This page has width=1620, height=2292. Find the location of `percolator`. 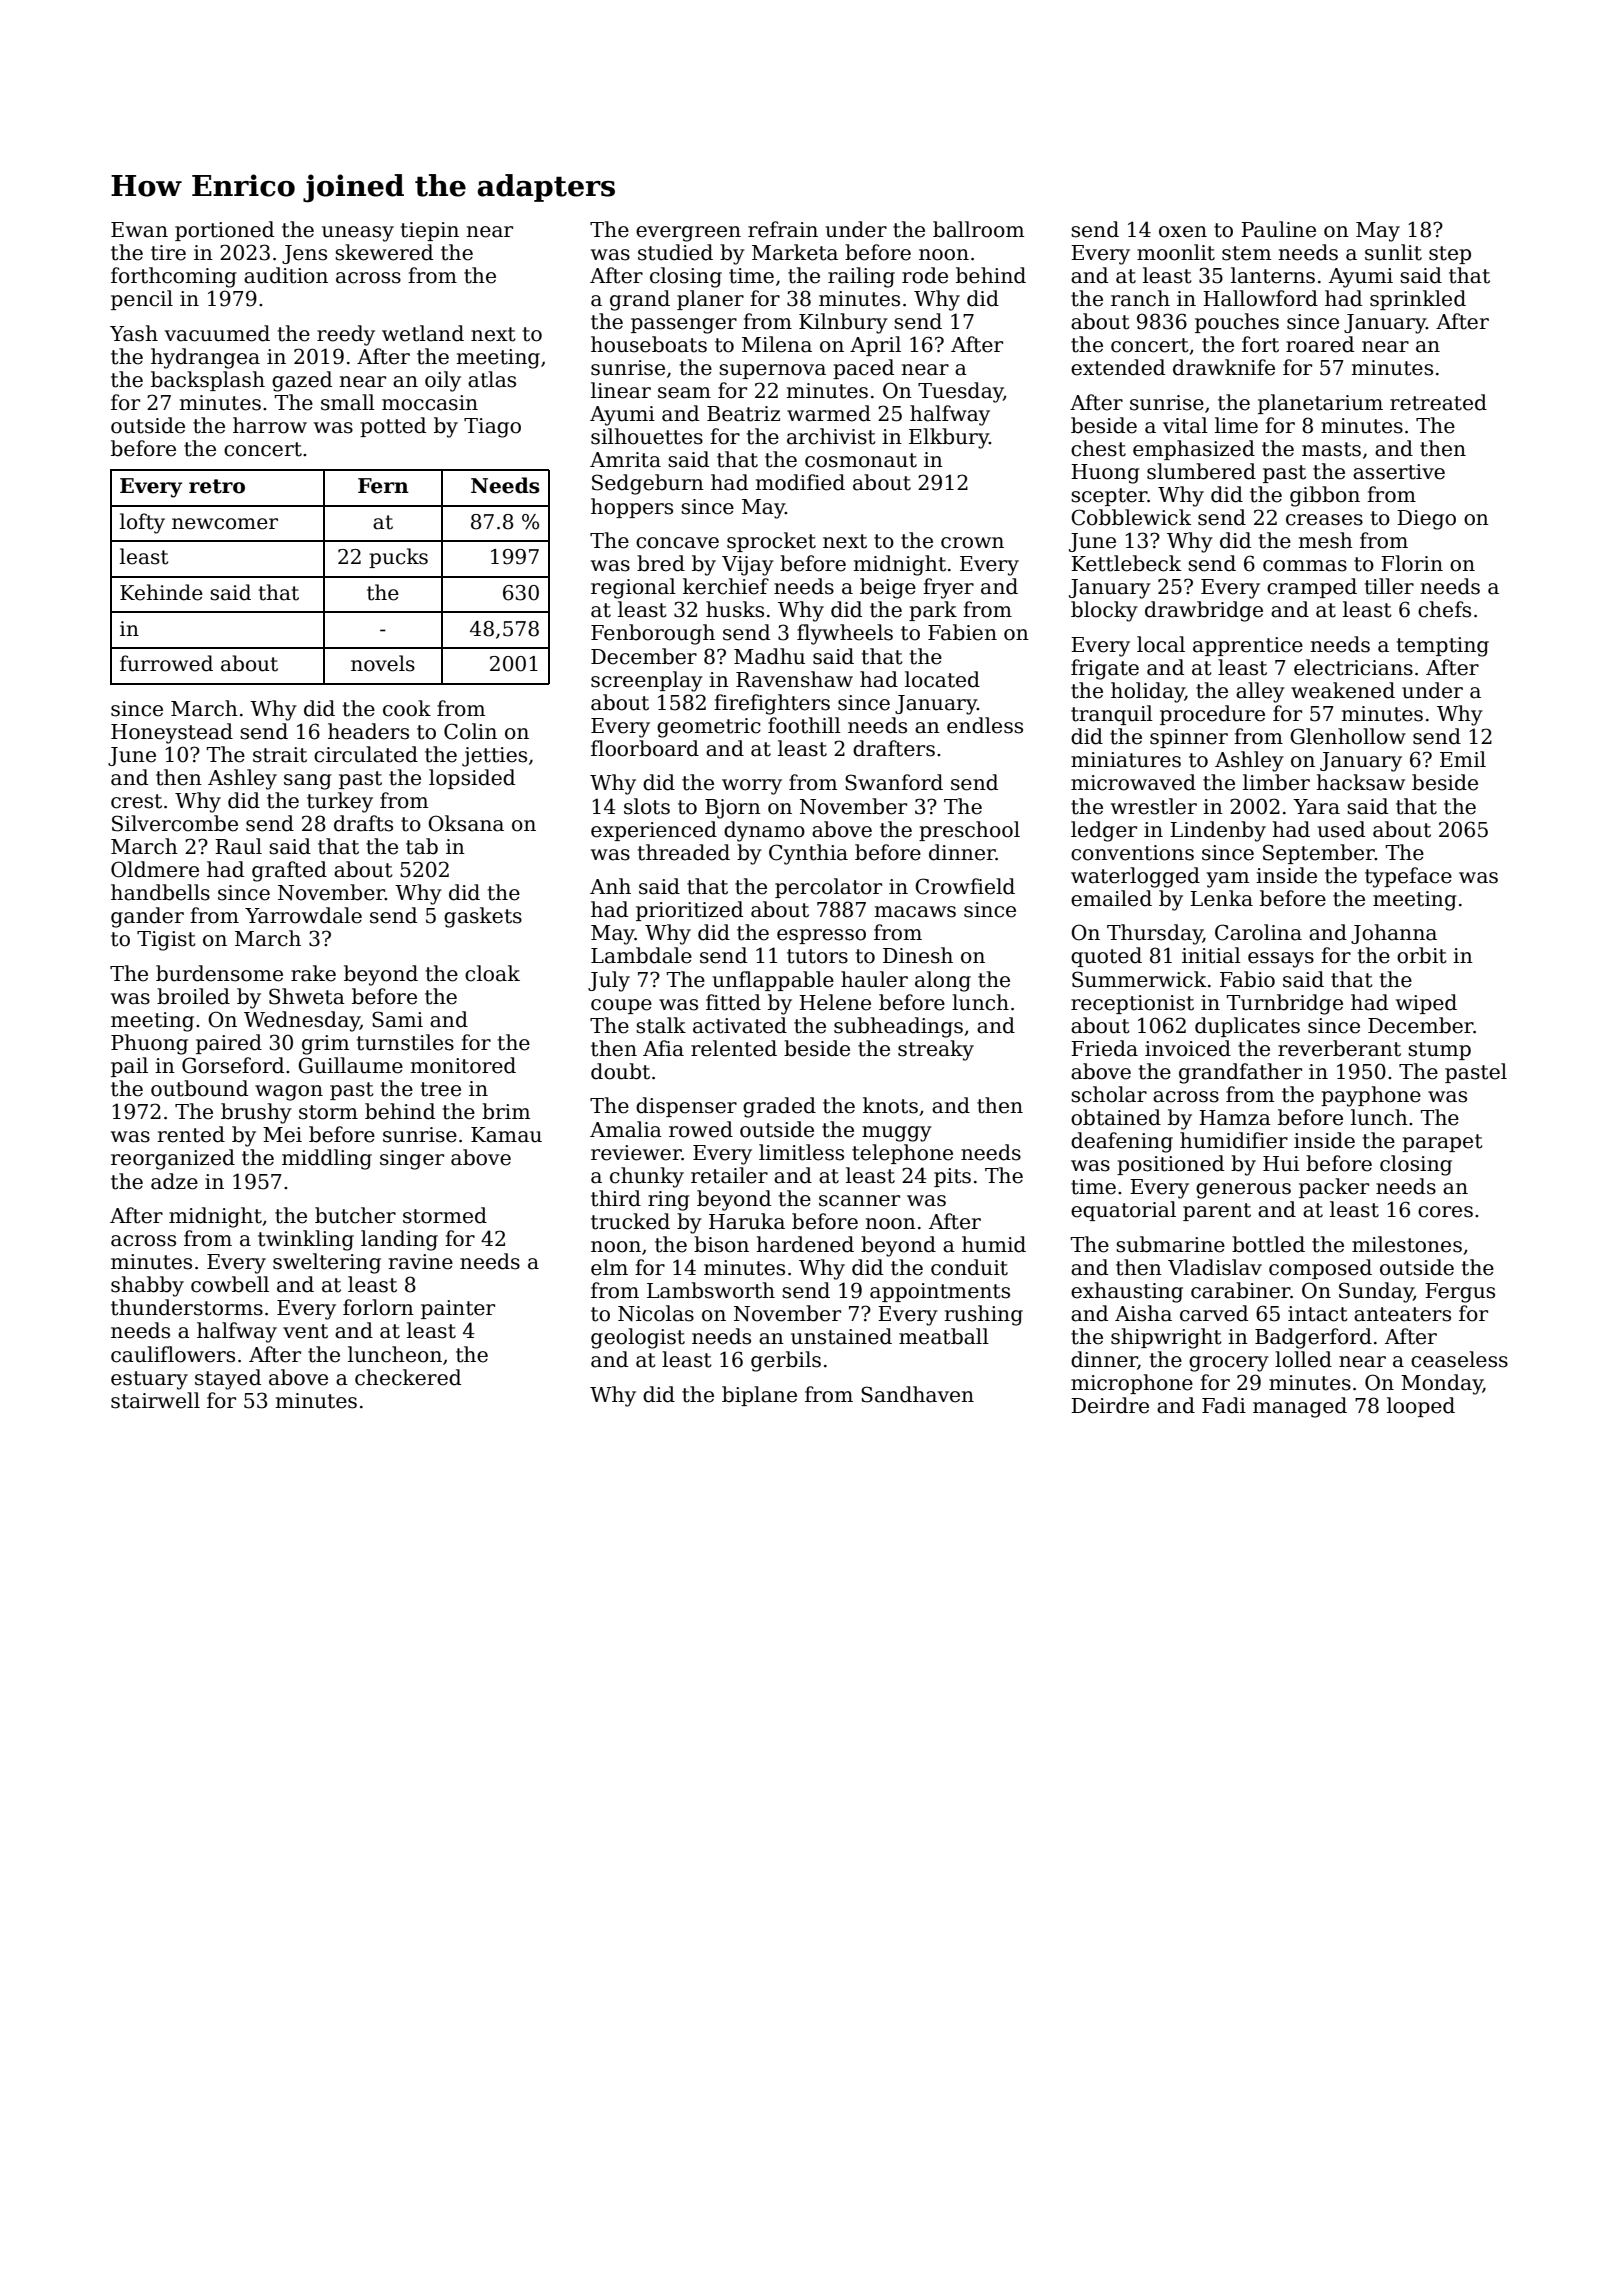

percolator is located at coordinates (828, 888).
